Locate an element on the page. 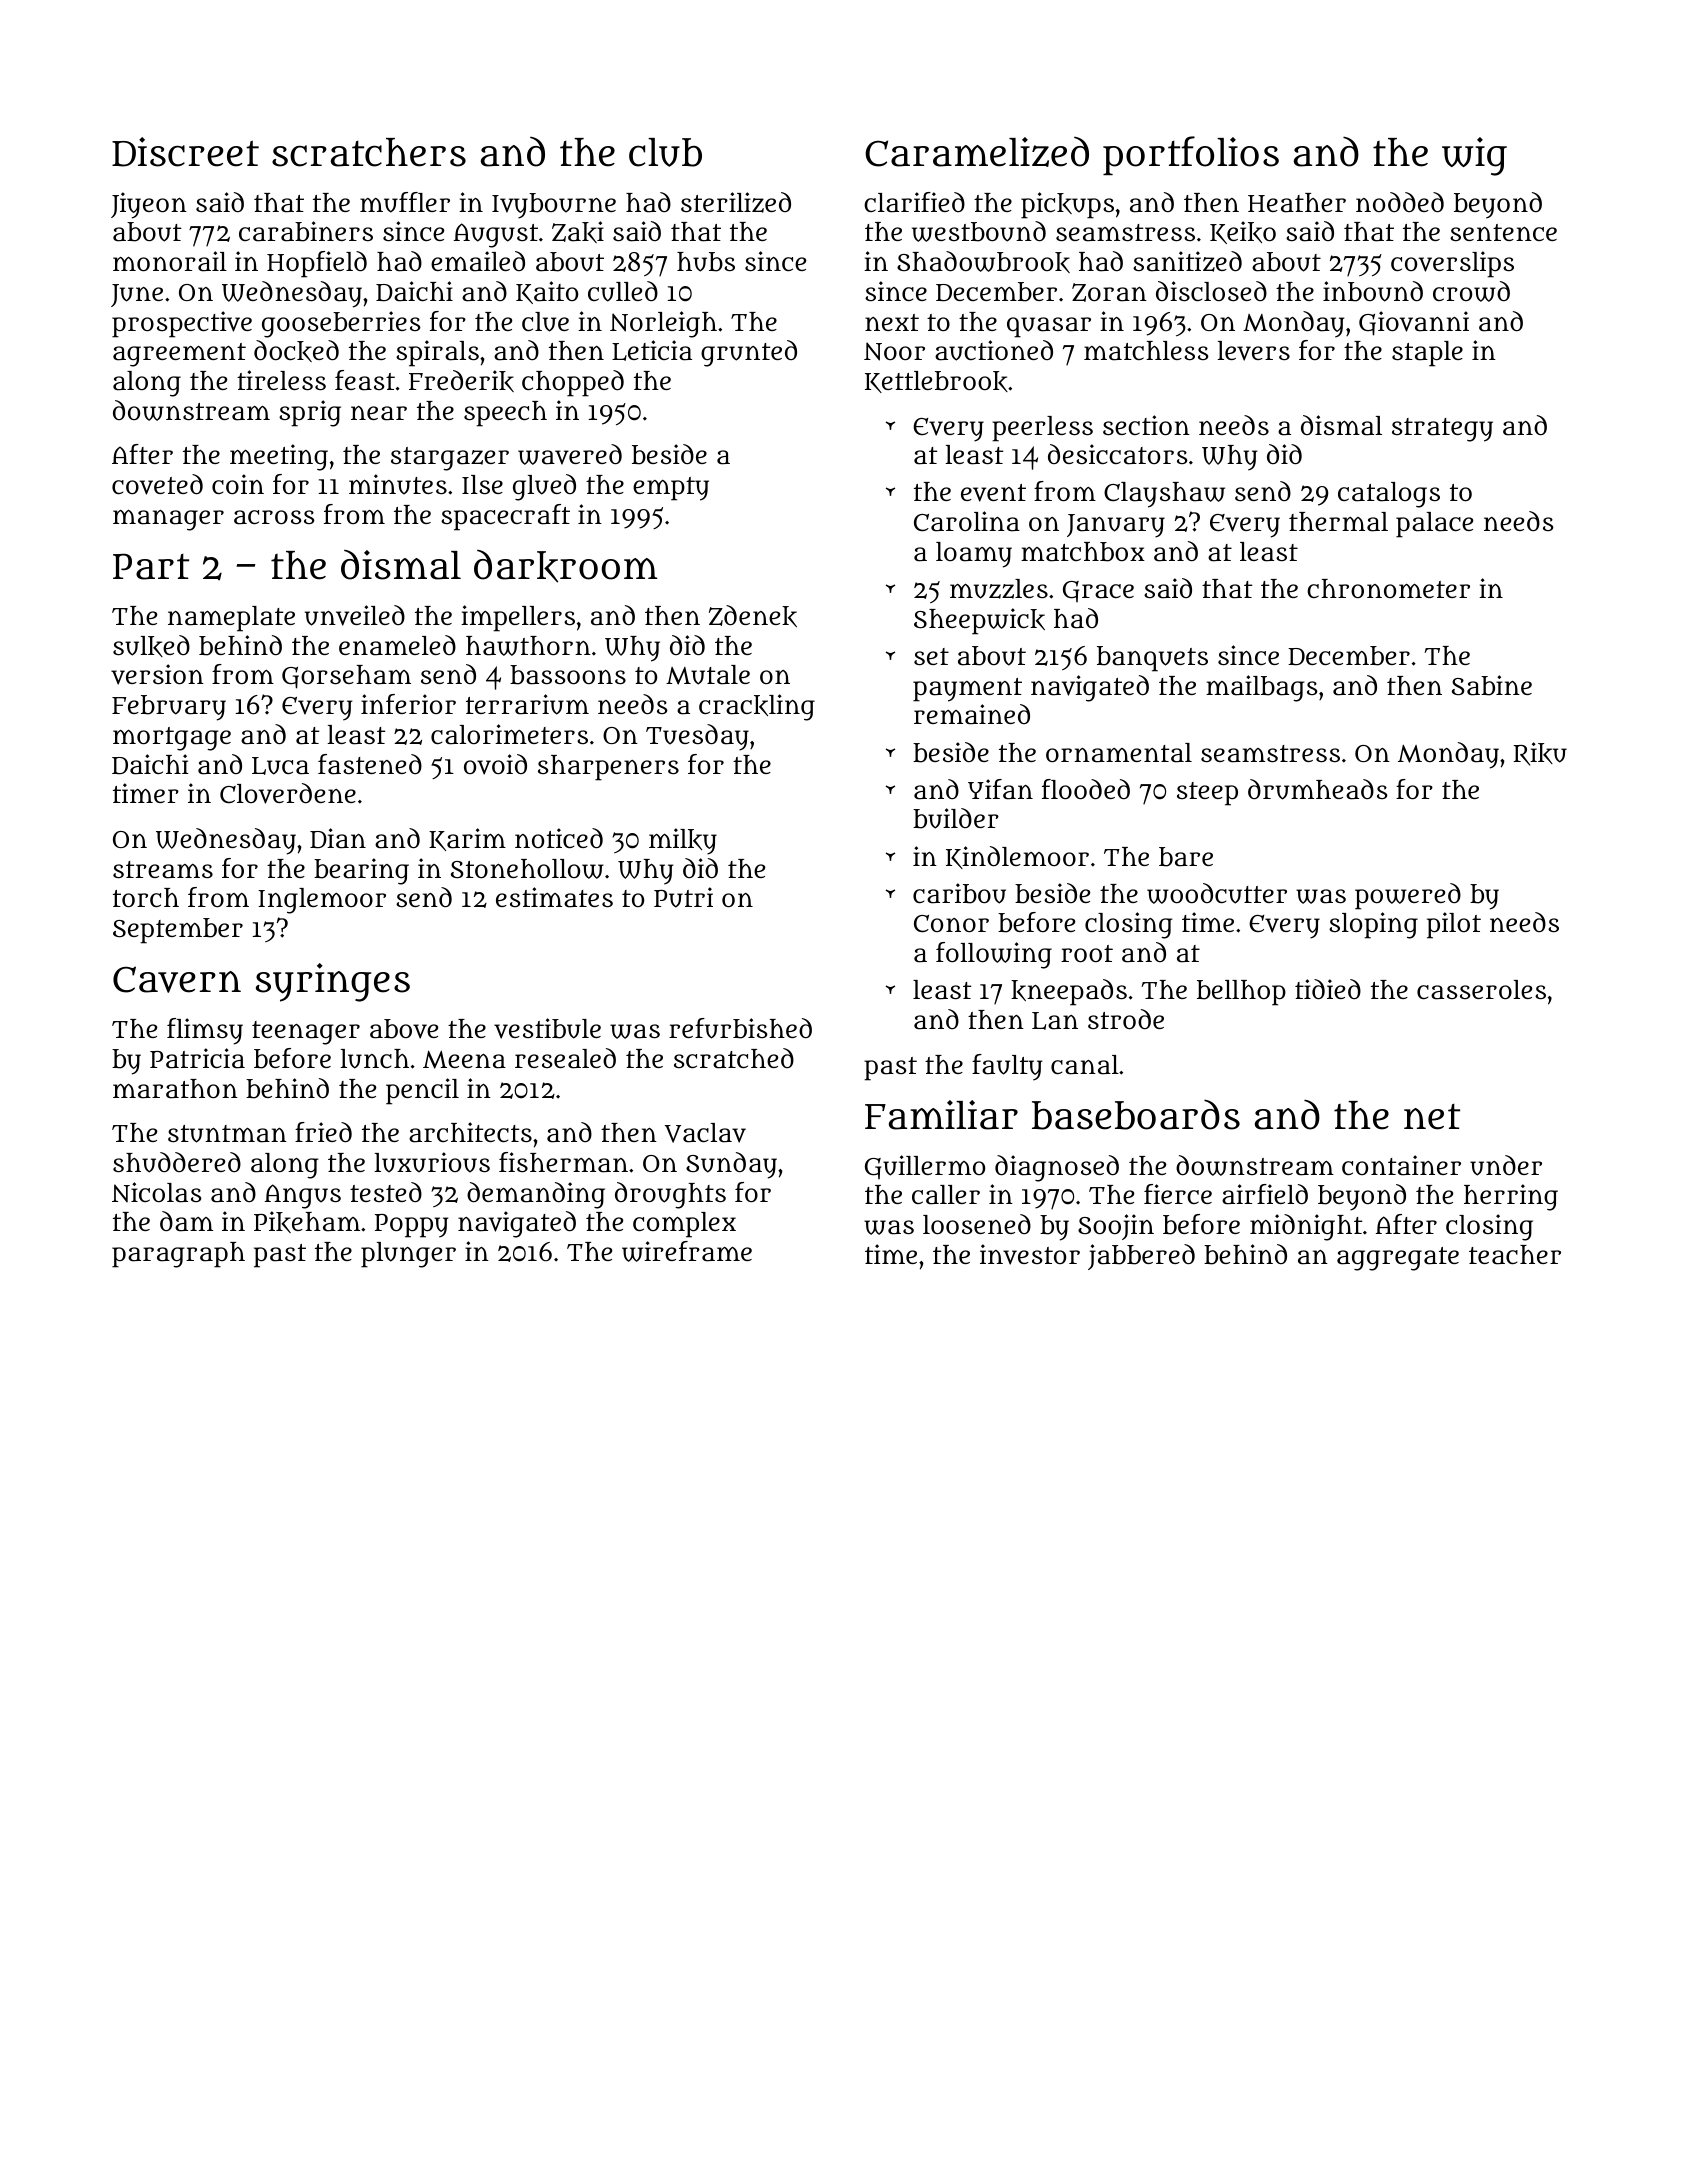  hubs is located at coordinates (706, 262).
